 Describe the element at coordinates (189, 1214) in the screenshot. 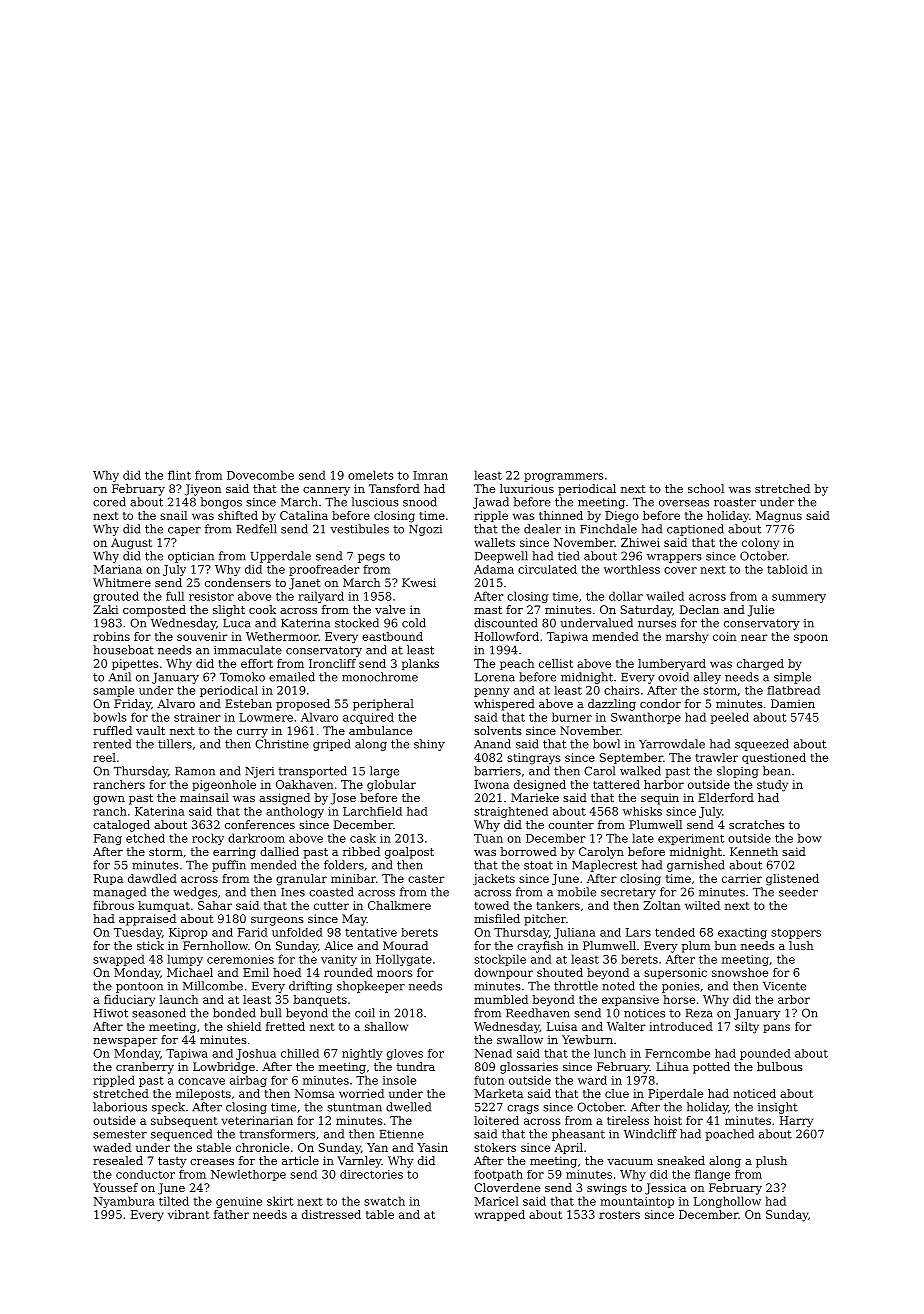

I see `vibrant` at that location.
